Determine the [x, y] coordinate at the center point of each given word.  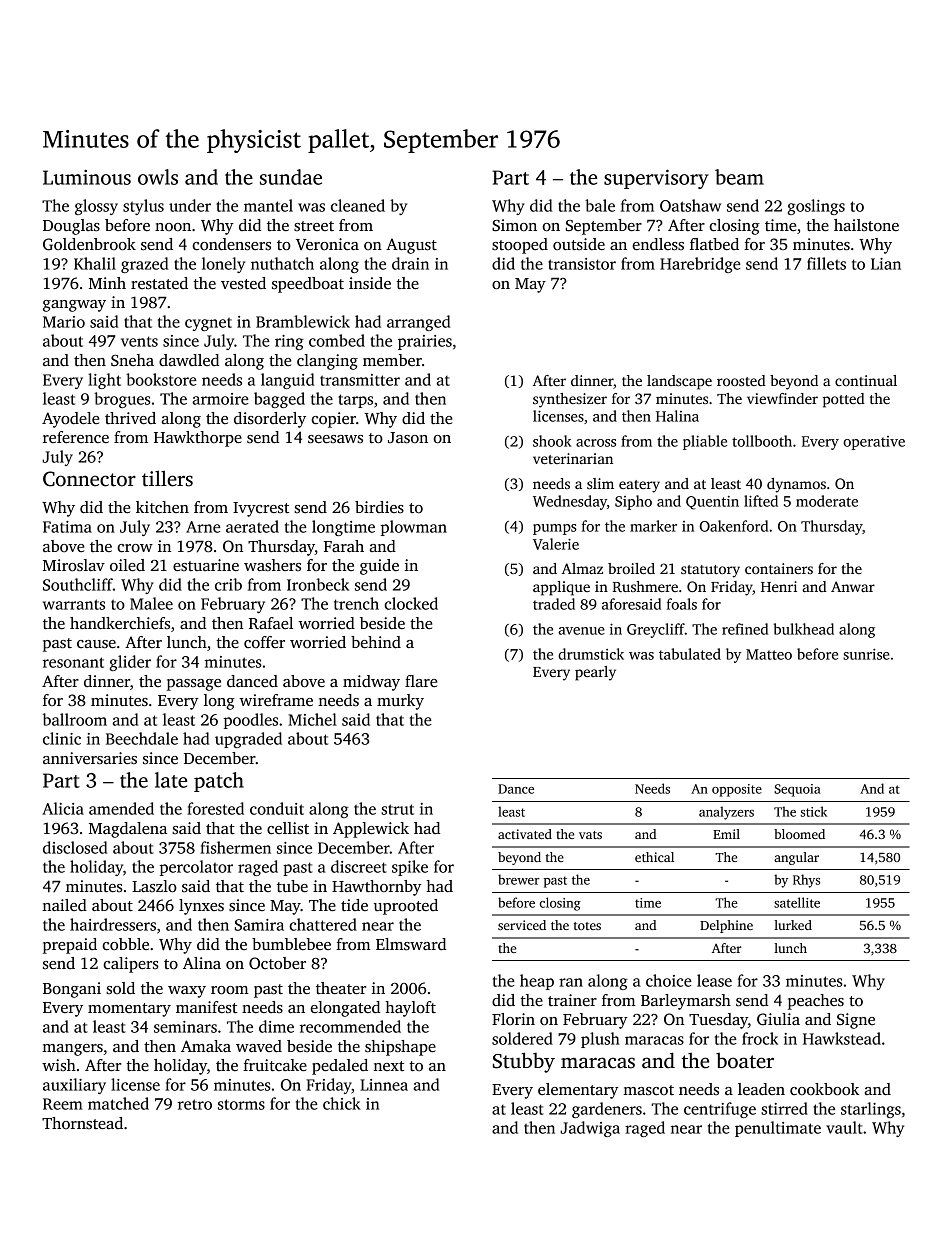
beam [739, 177]
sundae [291, 177]
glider [130, 663]
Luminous [87, 177]
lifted [761, 501]
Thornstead [82, 1123]
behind [376, 642]
